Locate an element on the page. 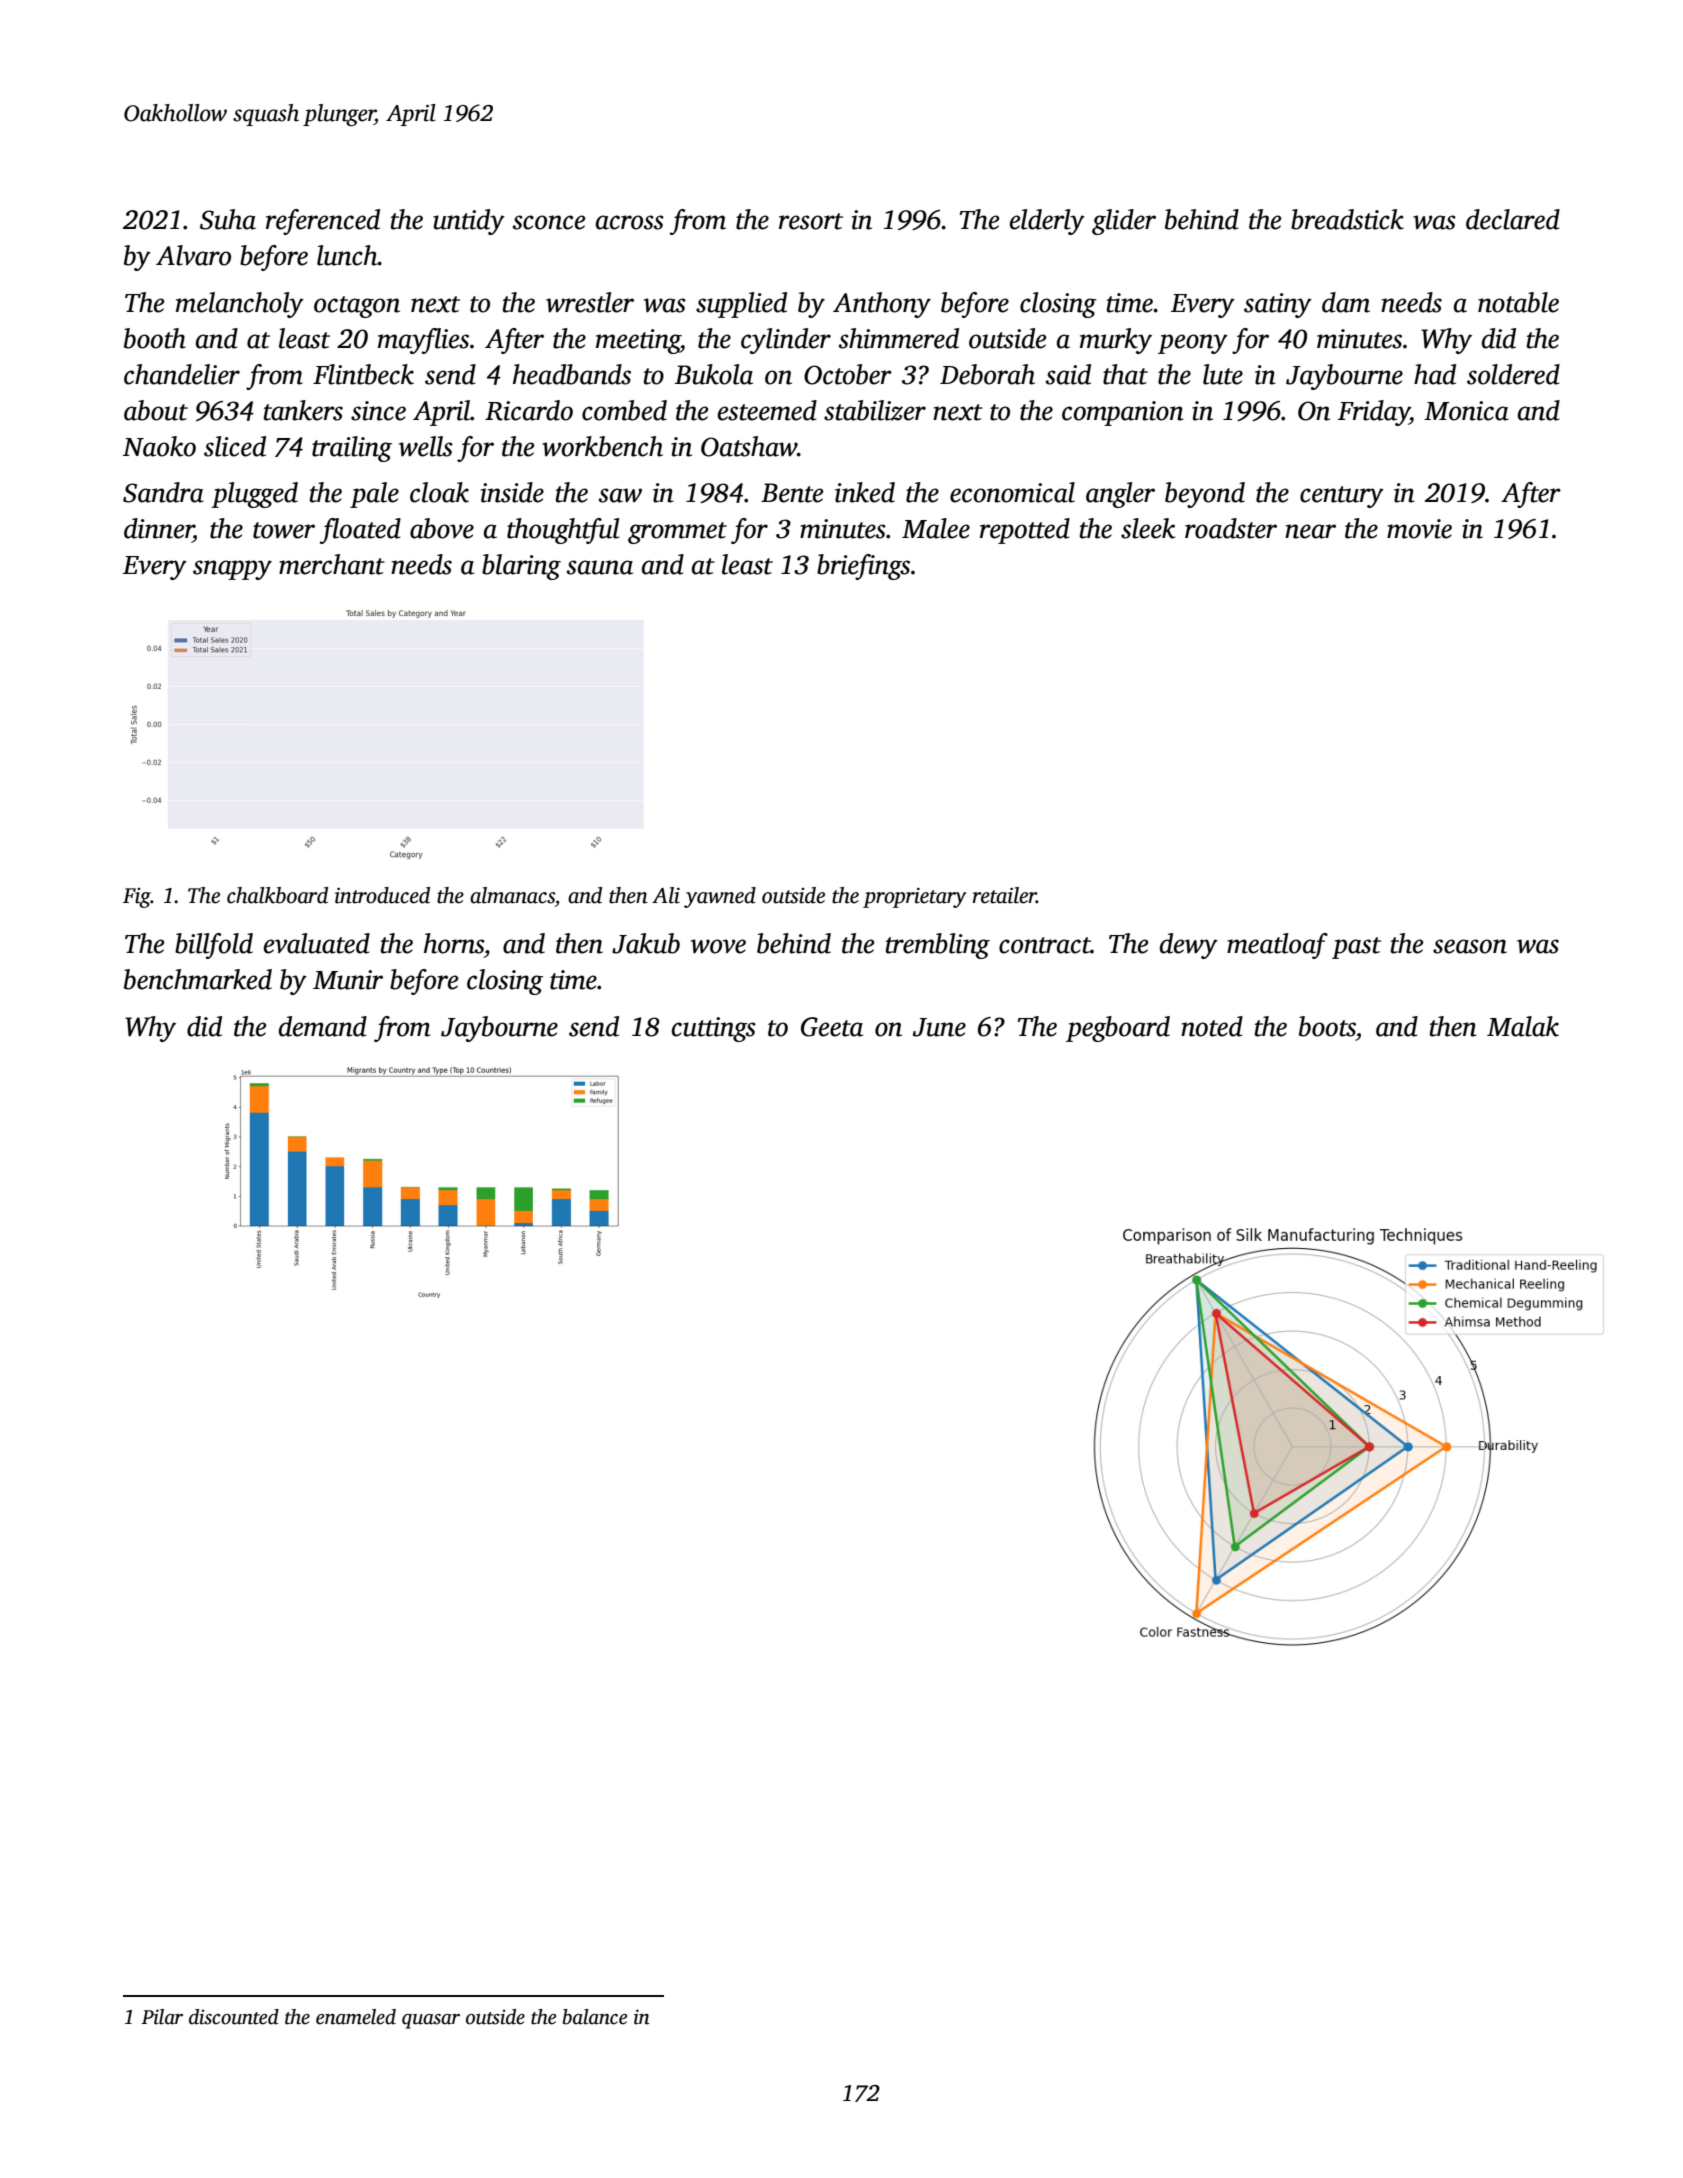  pegboard is located at coordinates (1118, 1029).
